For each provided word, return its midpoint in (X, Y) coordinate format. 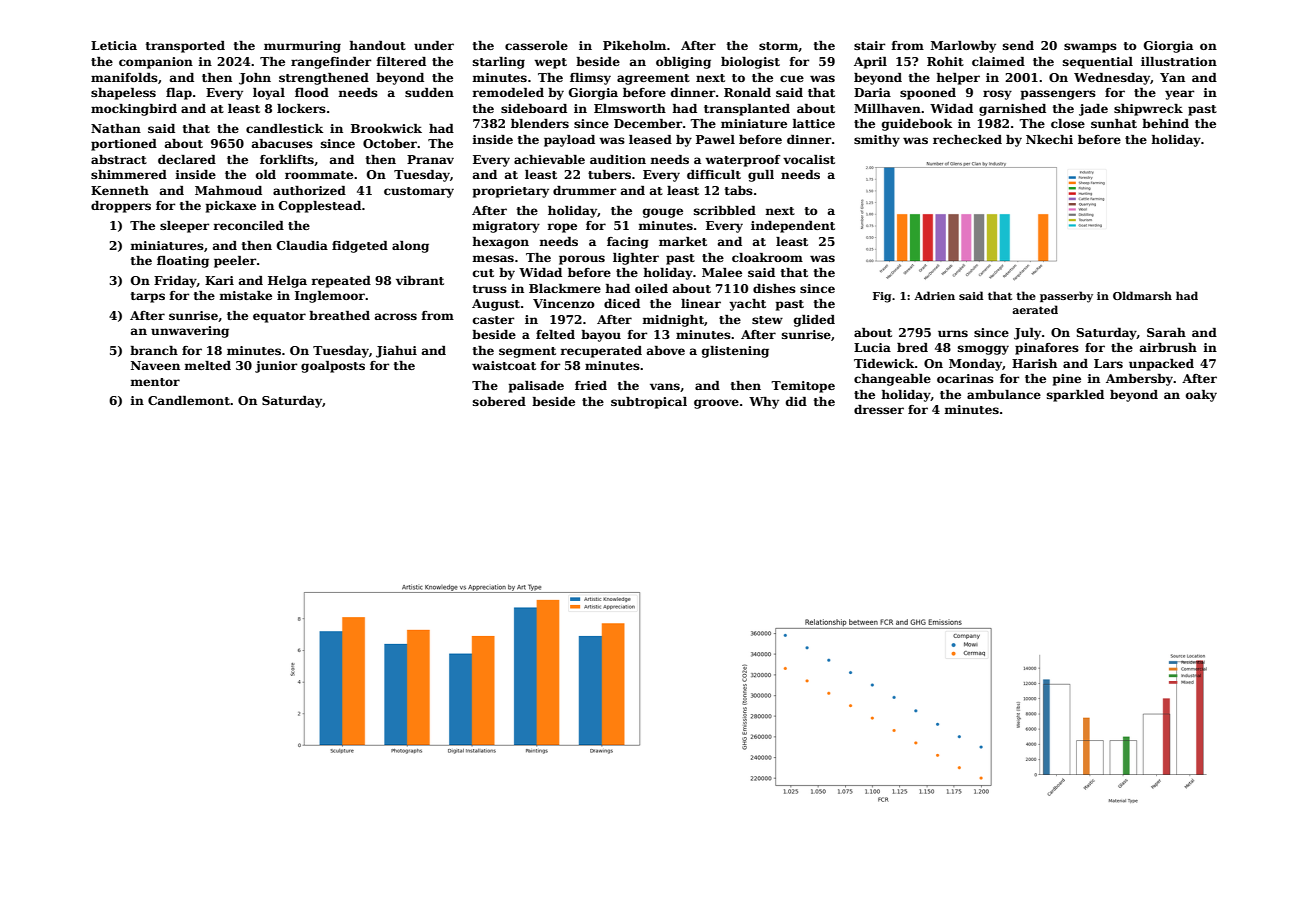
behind (1165, 123)
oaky (1201, 396)
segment (527, 352)
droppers (121, 207)
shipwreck (1148, 110)
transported (185, 47)
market (683, 241)
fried (591, 385)
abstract (119, 159)
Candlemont (189, 400)
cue (792, 78)
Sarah (1166, 332)
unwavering (190, 332)
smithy (877, 141)
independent (793, 227)
